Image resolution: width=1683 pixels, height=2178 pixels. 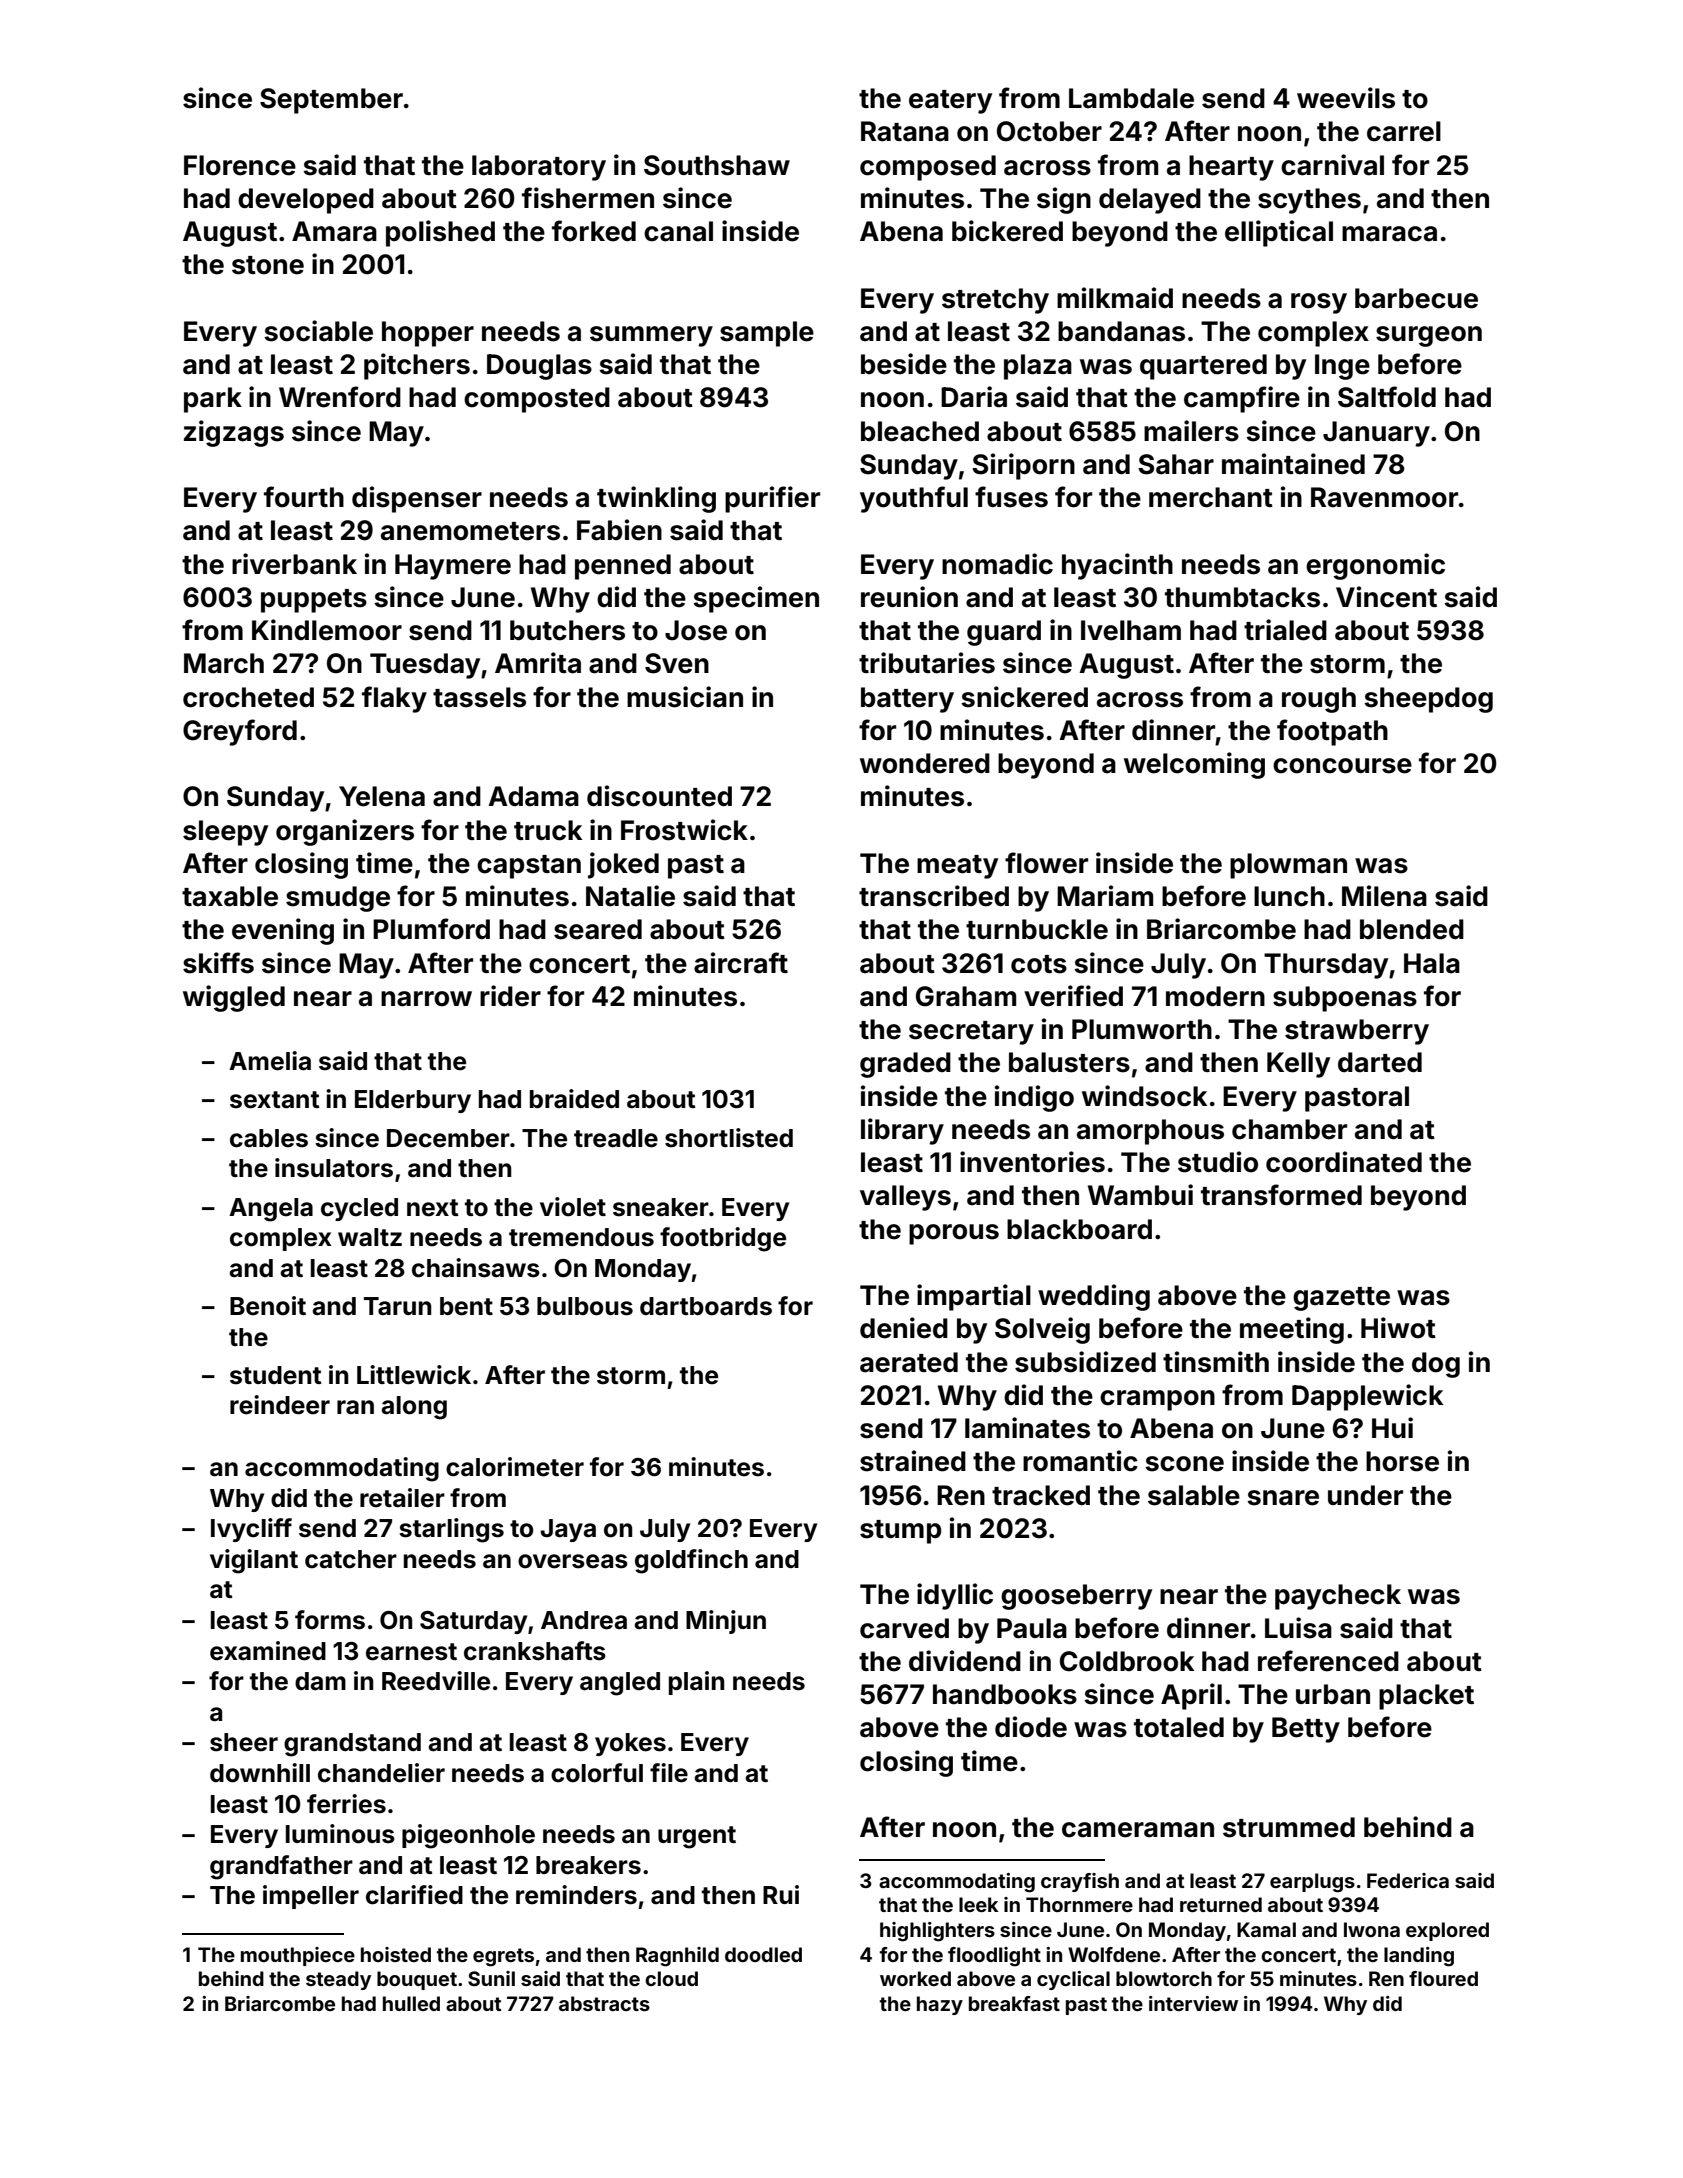 I want to click on delayed, so click(x=1150, y=201).
